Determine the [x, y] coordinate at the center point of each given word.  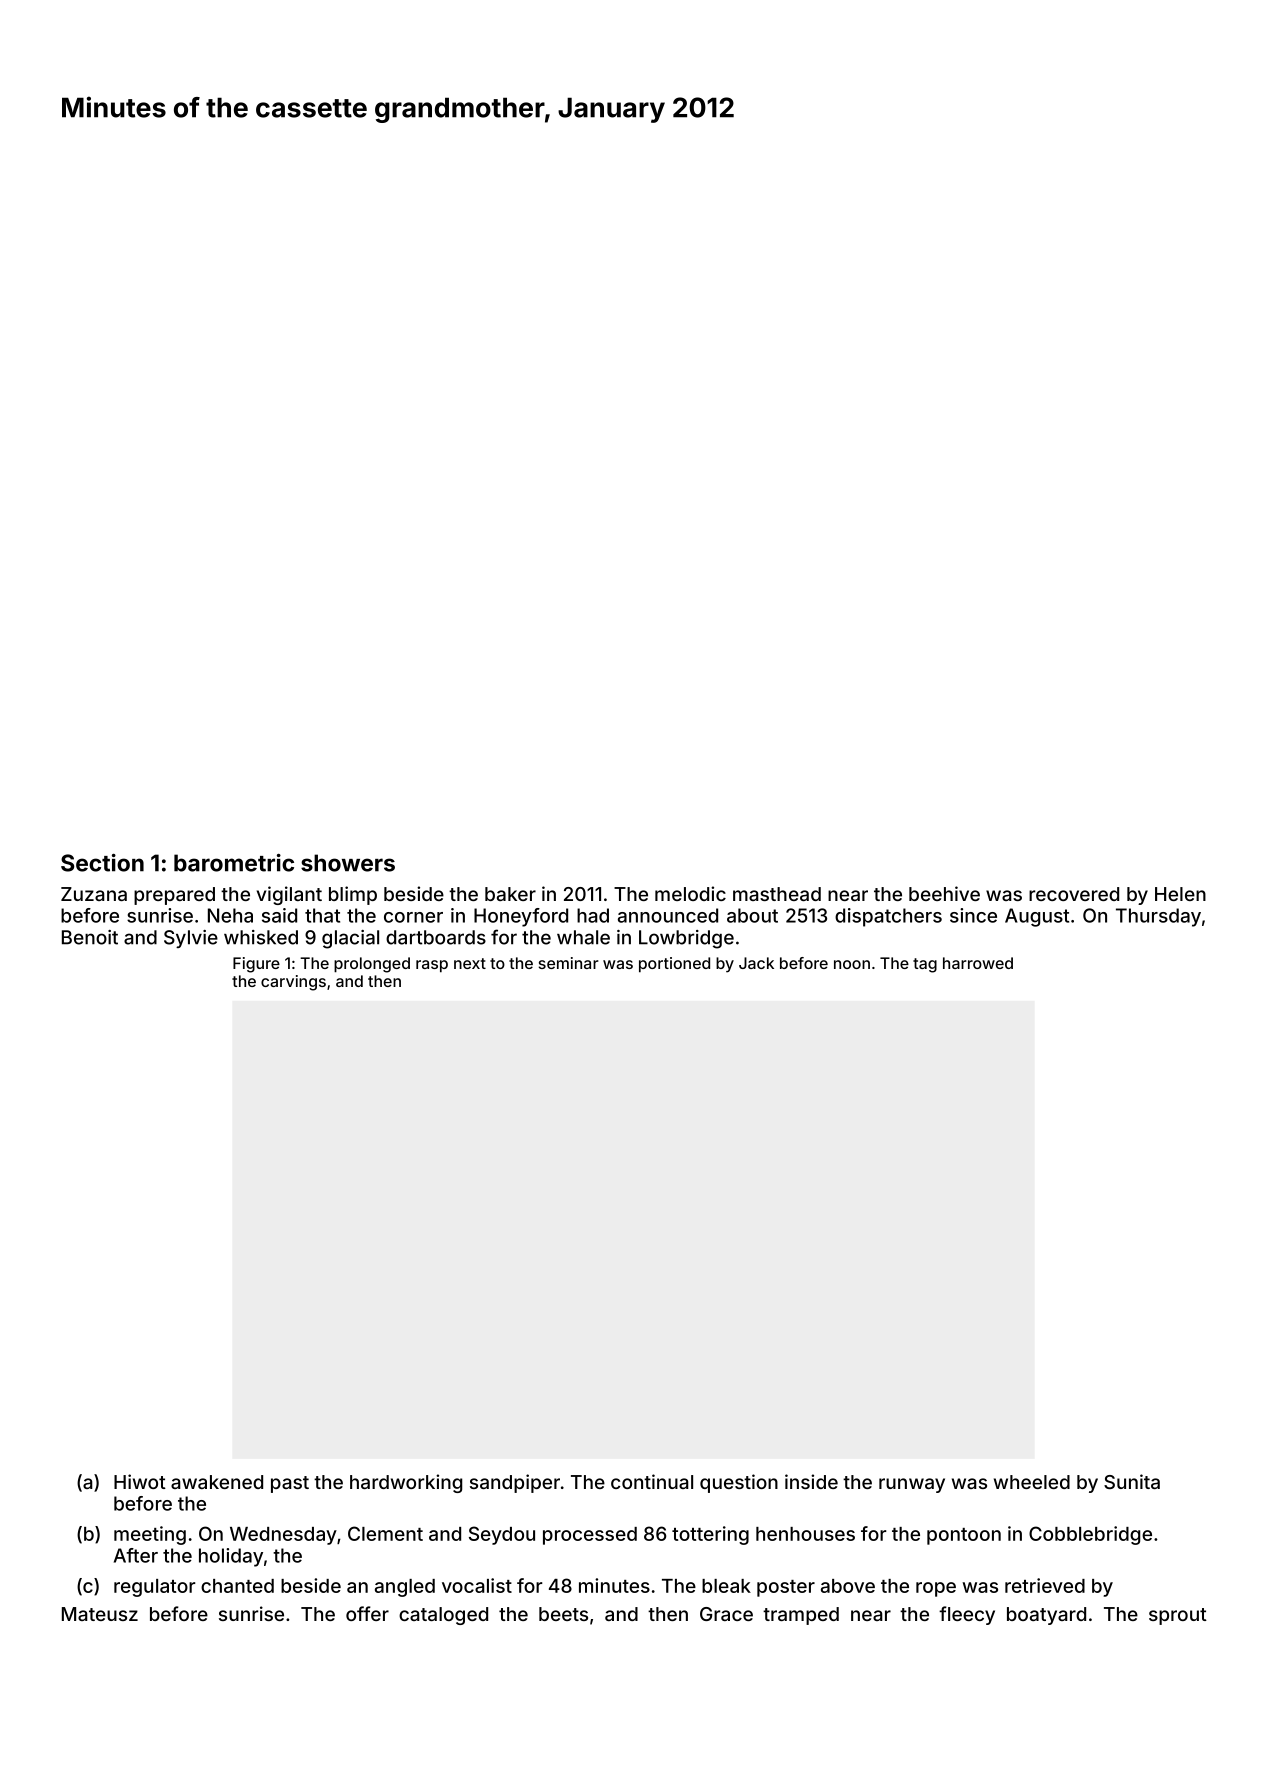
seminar [569, 963]
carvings [293, 983]
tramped [801, 1616]
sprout [1178, 1616]
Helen [1180, 894]
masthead [777, 894]
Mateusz [100, 1614]
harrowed [978, 963]
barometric [234, 863]
